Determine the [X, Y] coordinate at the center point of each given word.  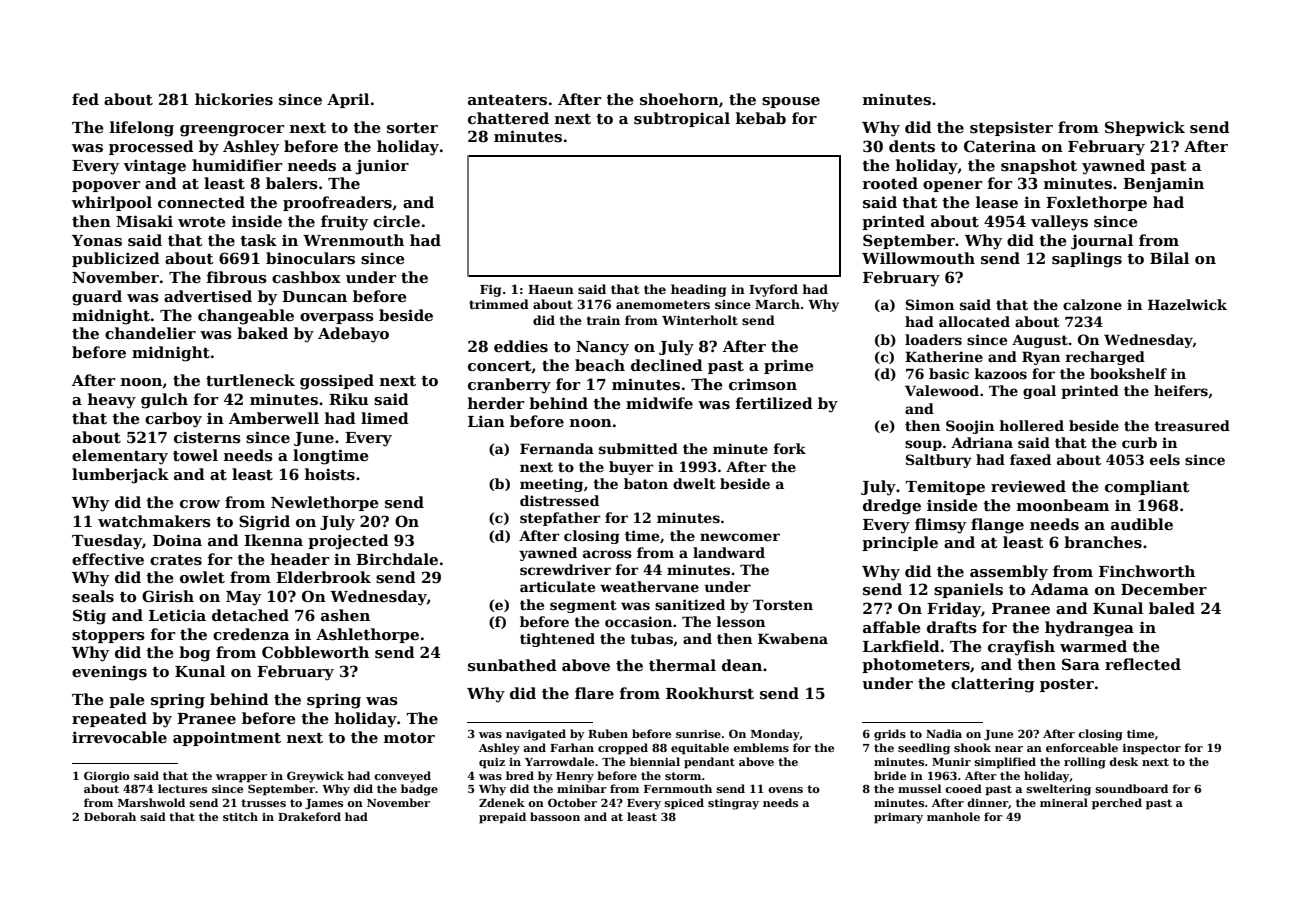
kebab [761, 118]
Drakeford [309, 816]
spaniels [968, 590]
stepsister [1011, 128]
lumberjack [120, 476]
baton [646, 483]
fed [85, 99]
